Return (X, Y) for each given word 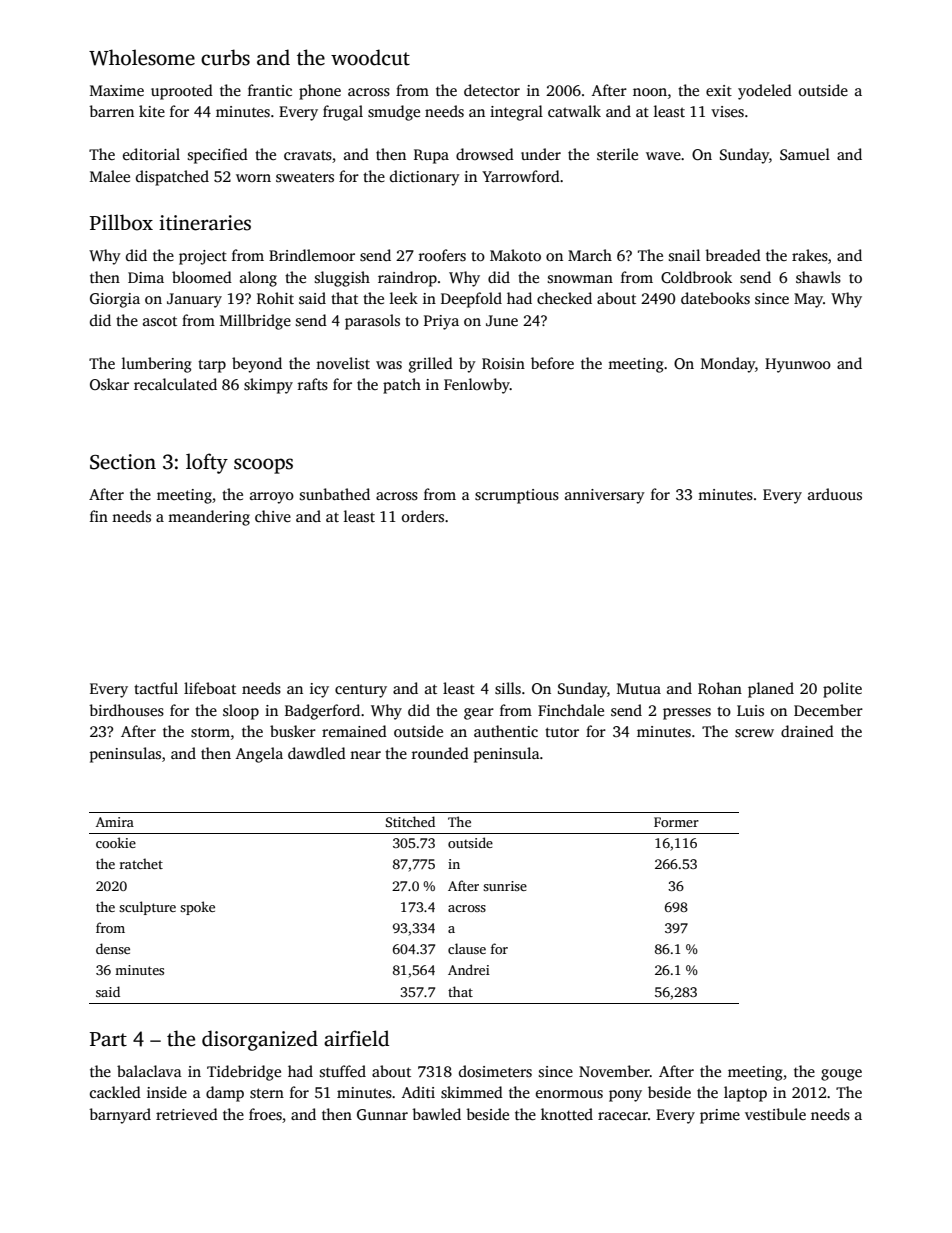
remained (354, 731)
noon (650, 92)
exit (719, 90)
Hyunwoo (798, 365)
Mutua (639, 688)
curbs (225, 57)
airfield (356, 1038)
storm (210, 732)
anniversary (605, 496)
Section (123, 462)
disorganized (260, 1040)
